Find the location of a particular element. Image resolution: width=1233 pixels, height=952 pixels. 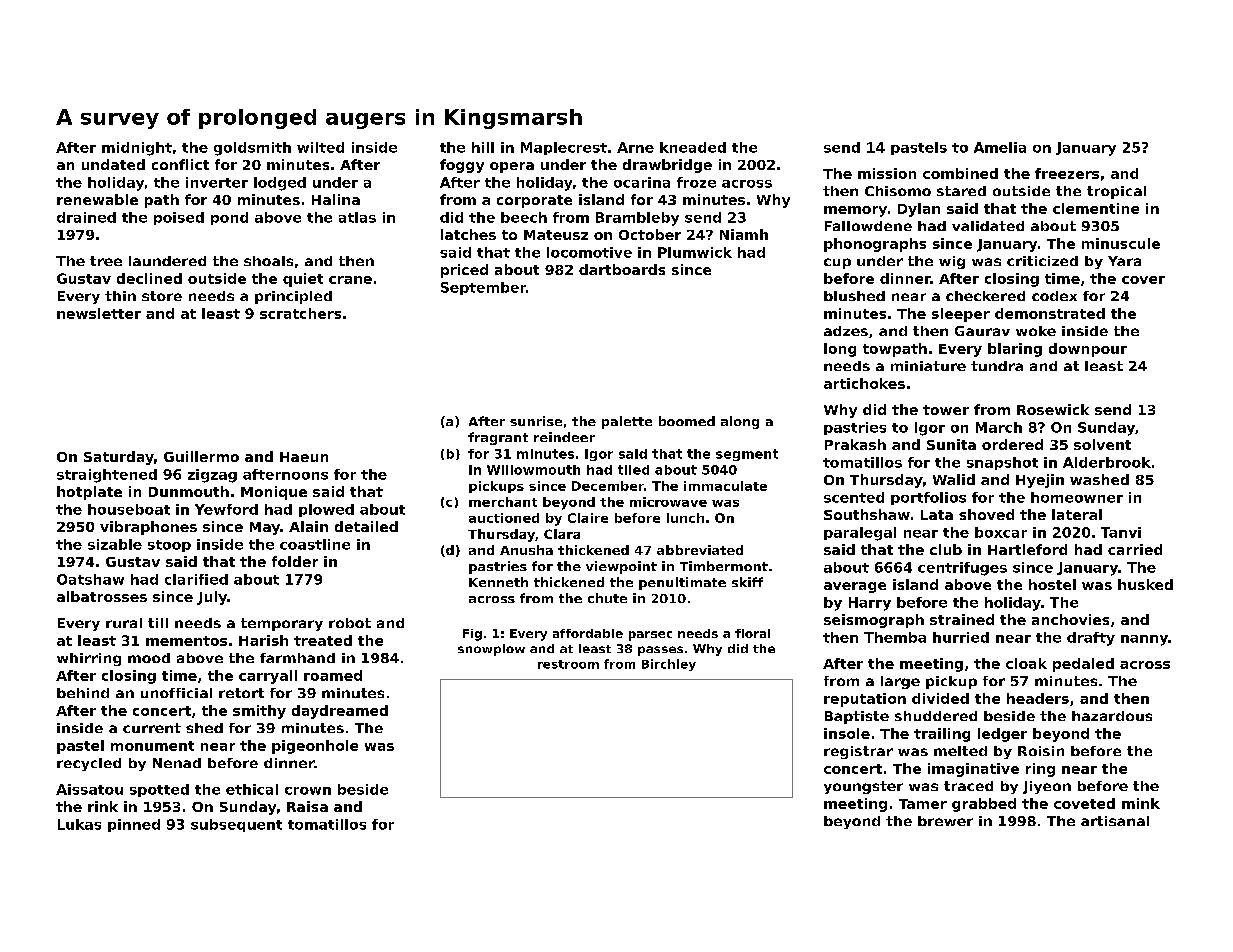

goldsmith is located at coordinates (252, 149).
